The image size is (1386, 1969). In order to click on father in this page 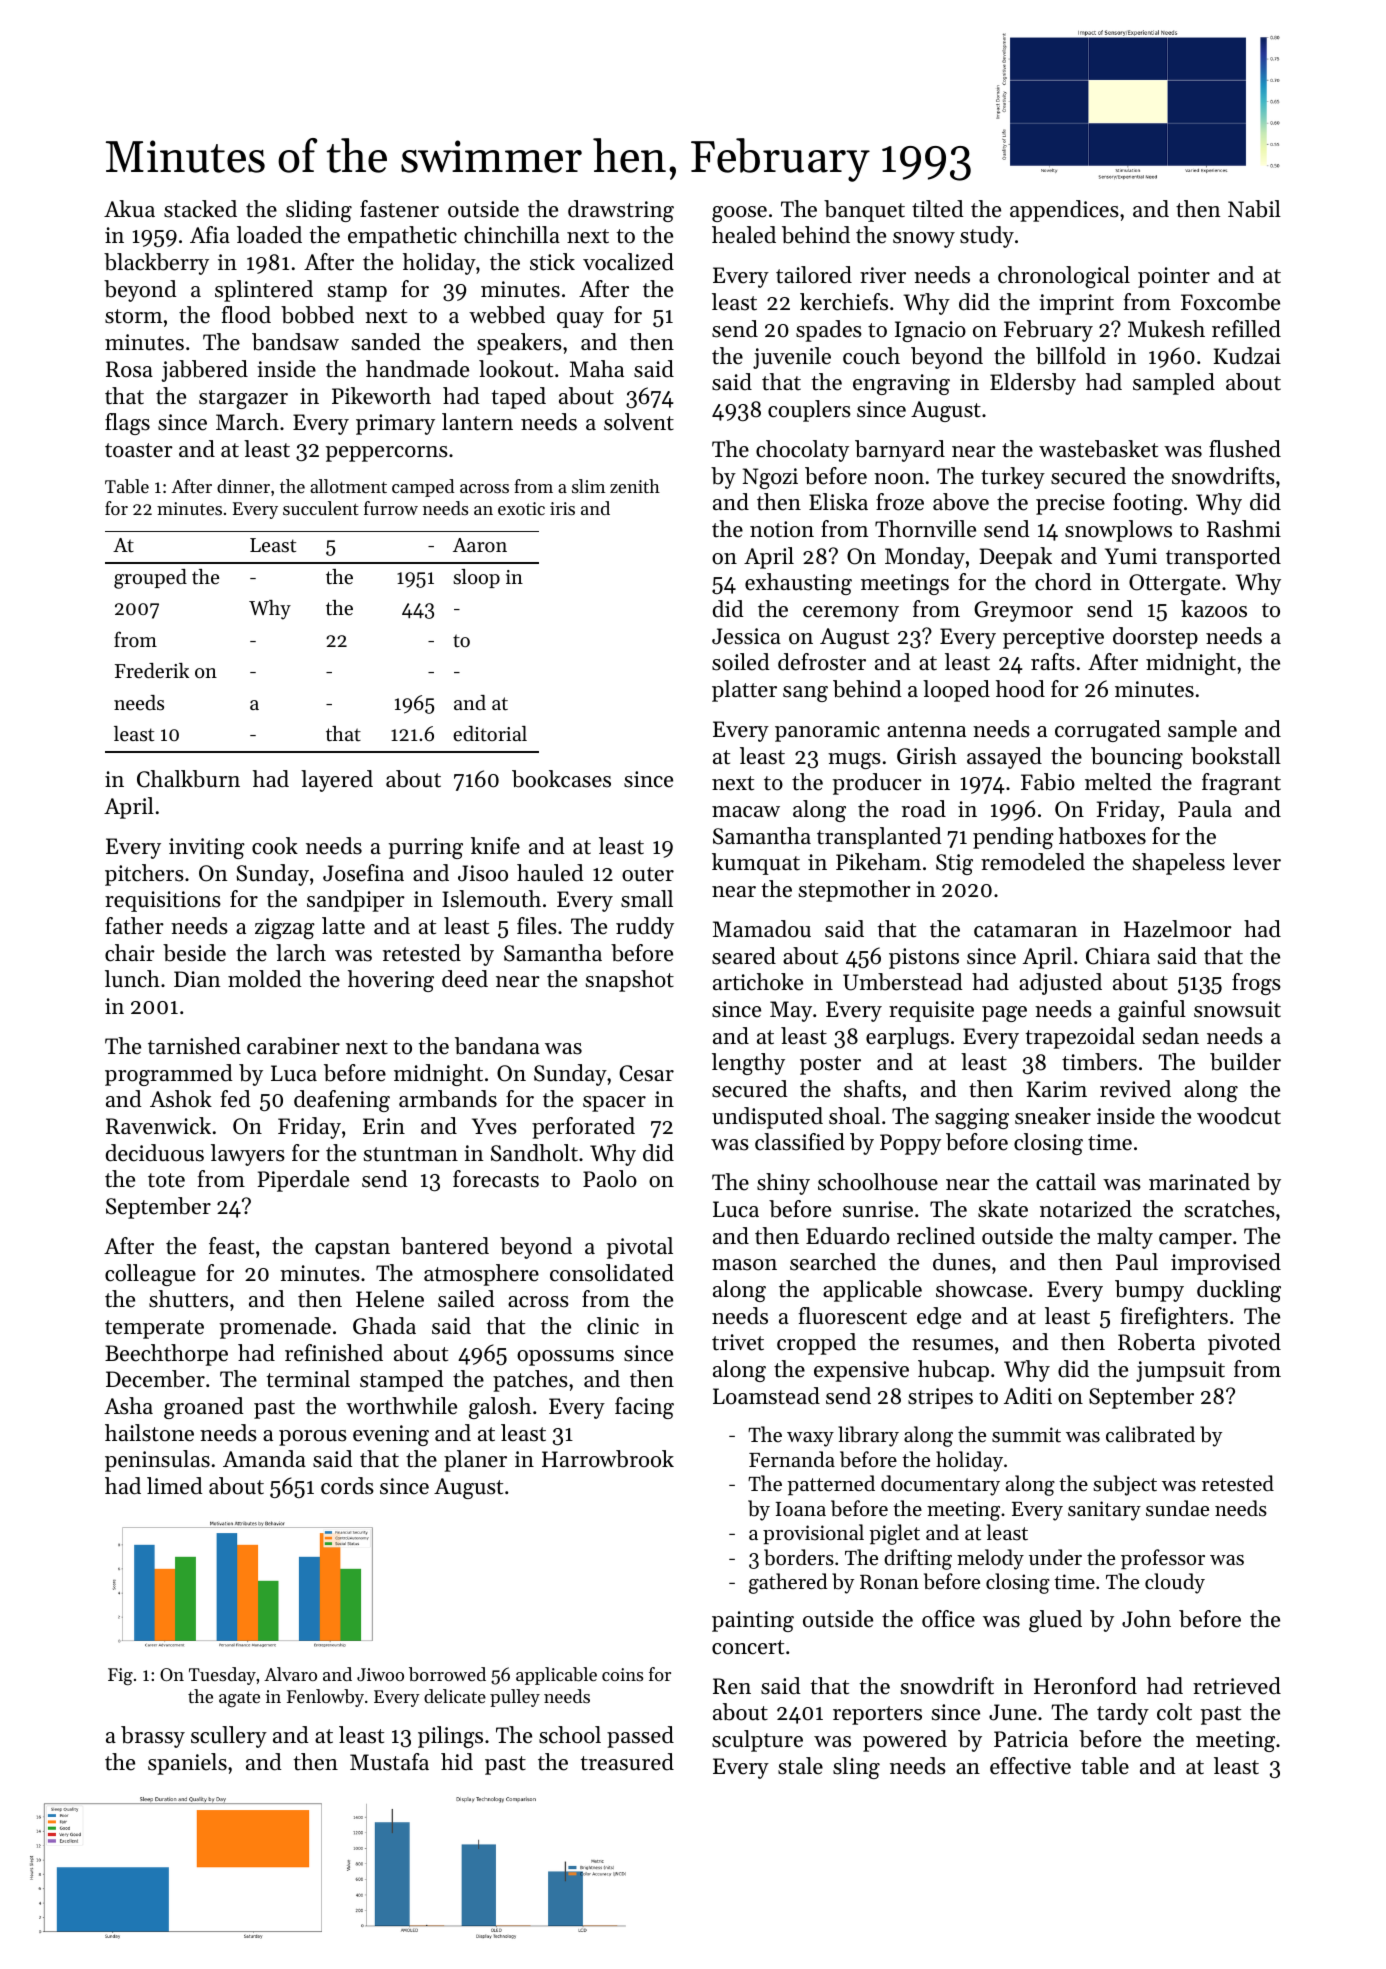, I will do `click(134, 926)`.
